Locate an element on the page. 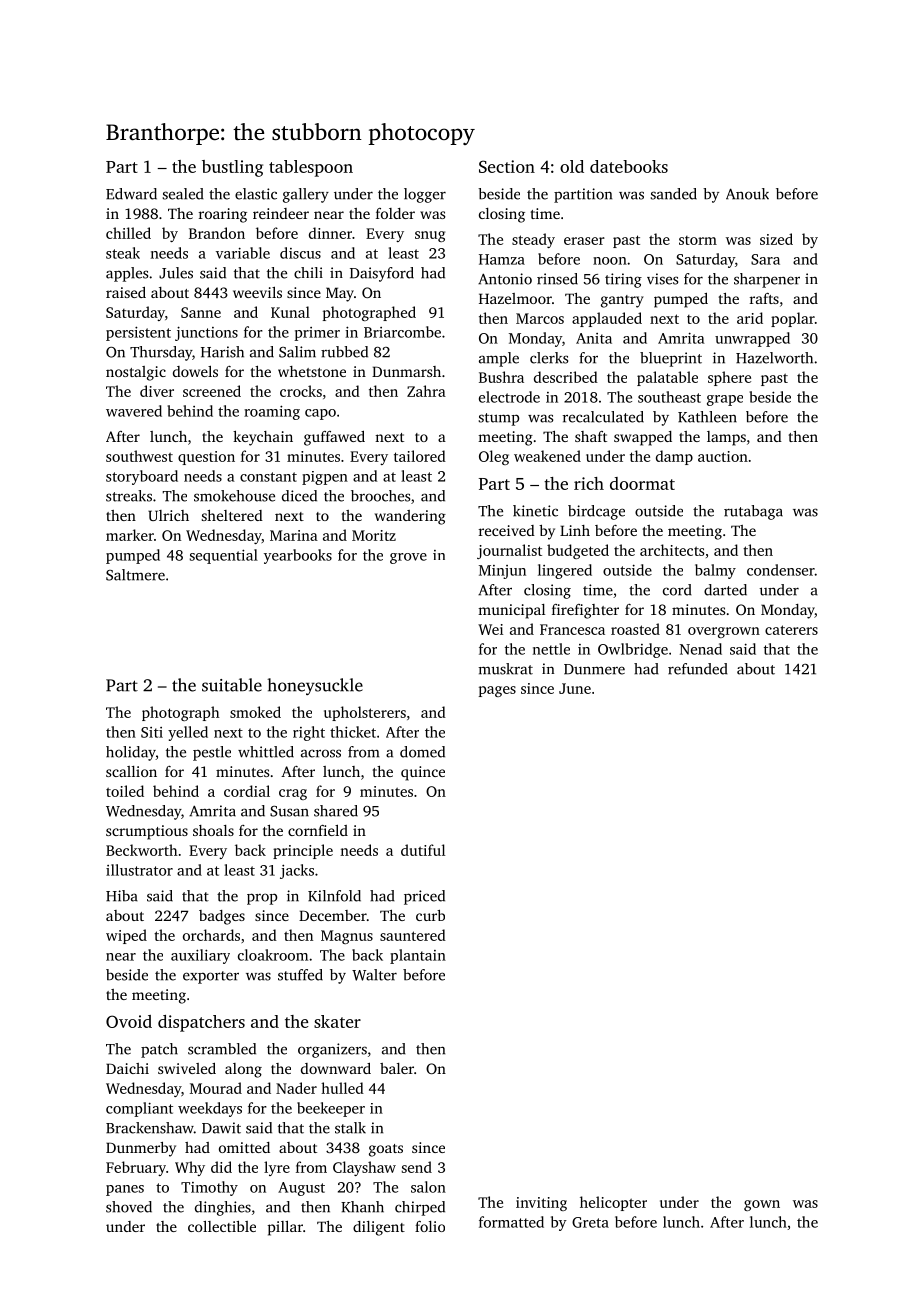 The width and height of the document is (924, 1314). Edward is located at coordinates (131, 194).
